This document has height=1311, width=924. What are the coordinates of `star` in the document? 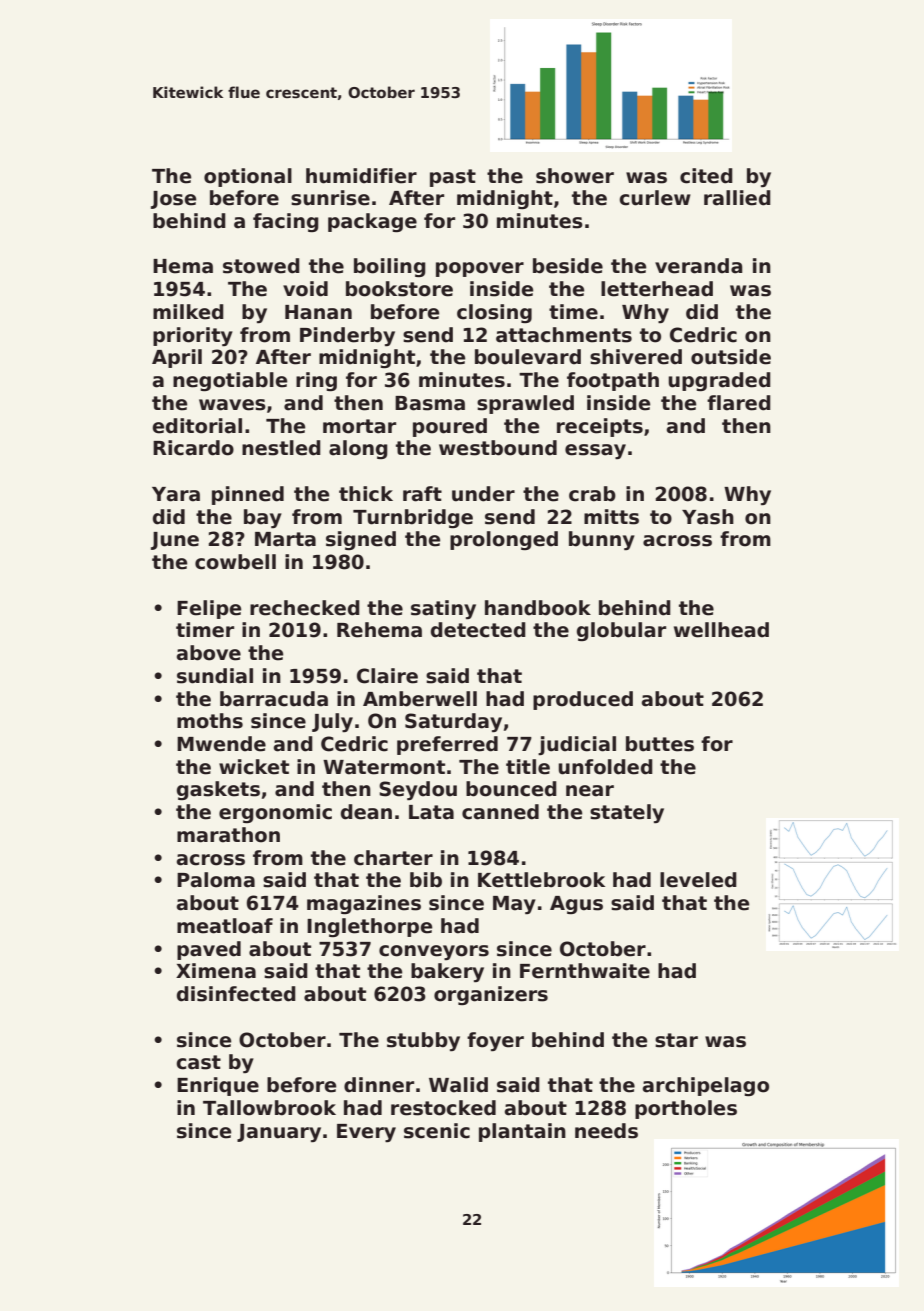 It's located at (676, 1040).
